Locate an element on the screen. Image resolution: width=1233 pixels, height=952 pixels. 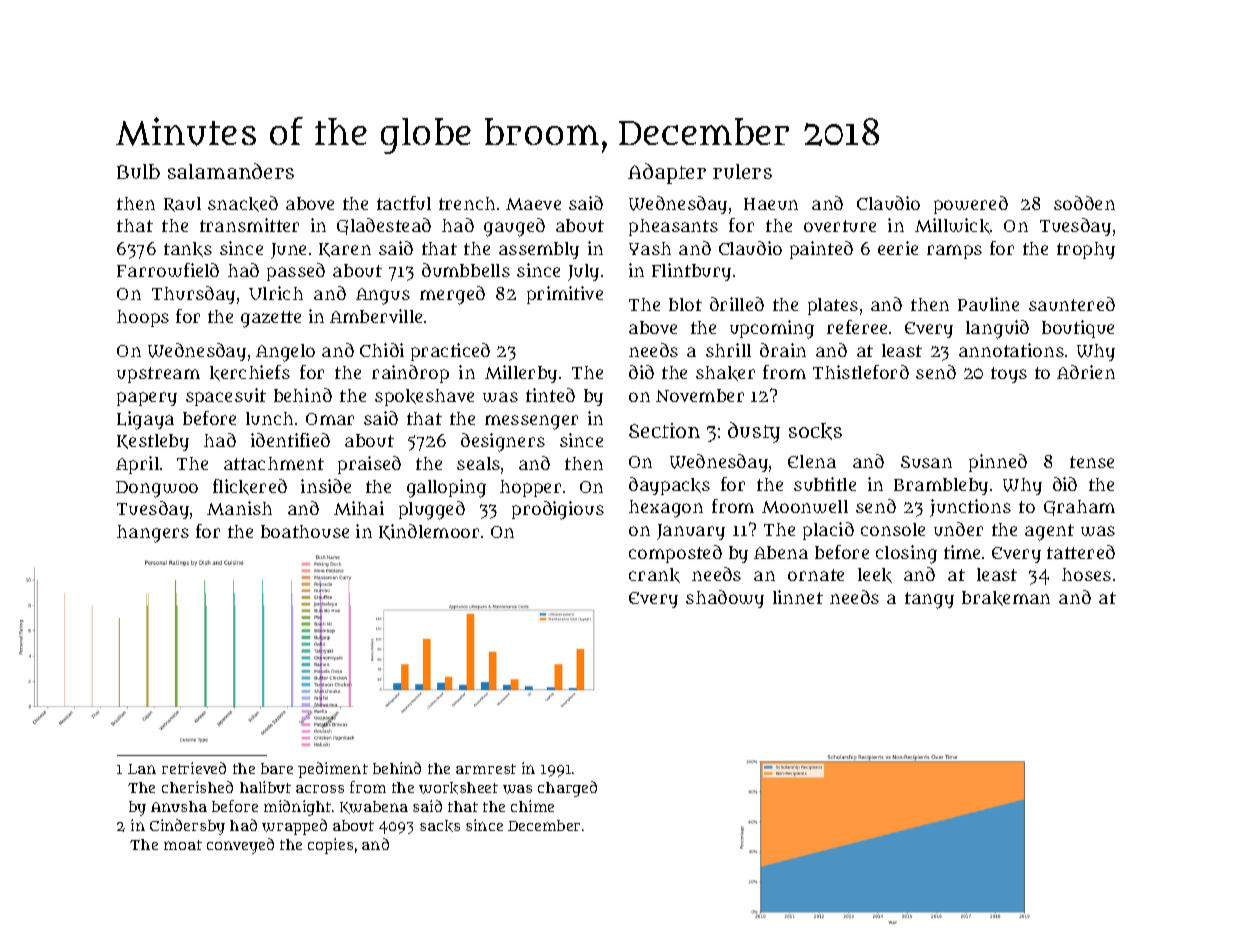
linnet is located at coordinates (798, 597).
